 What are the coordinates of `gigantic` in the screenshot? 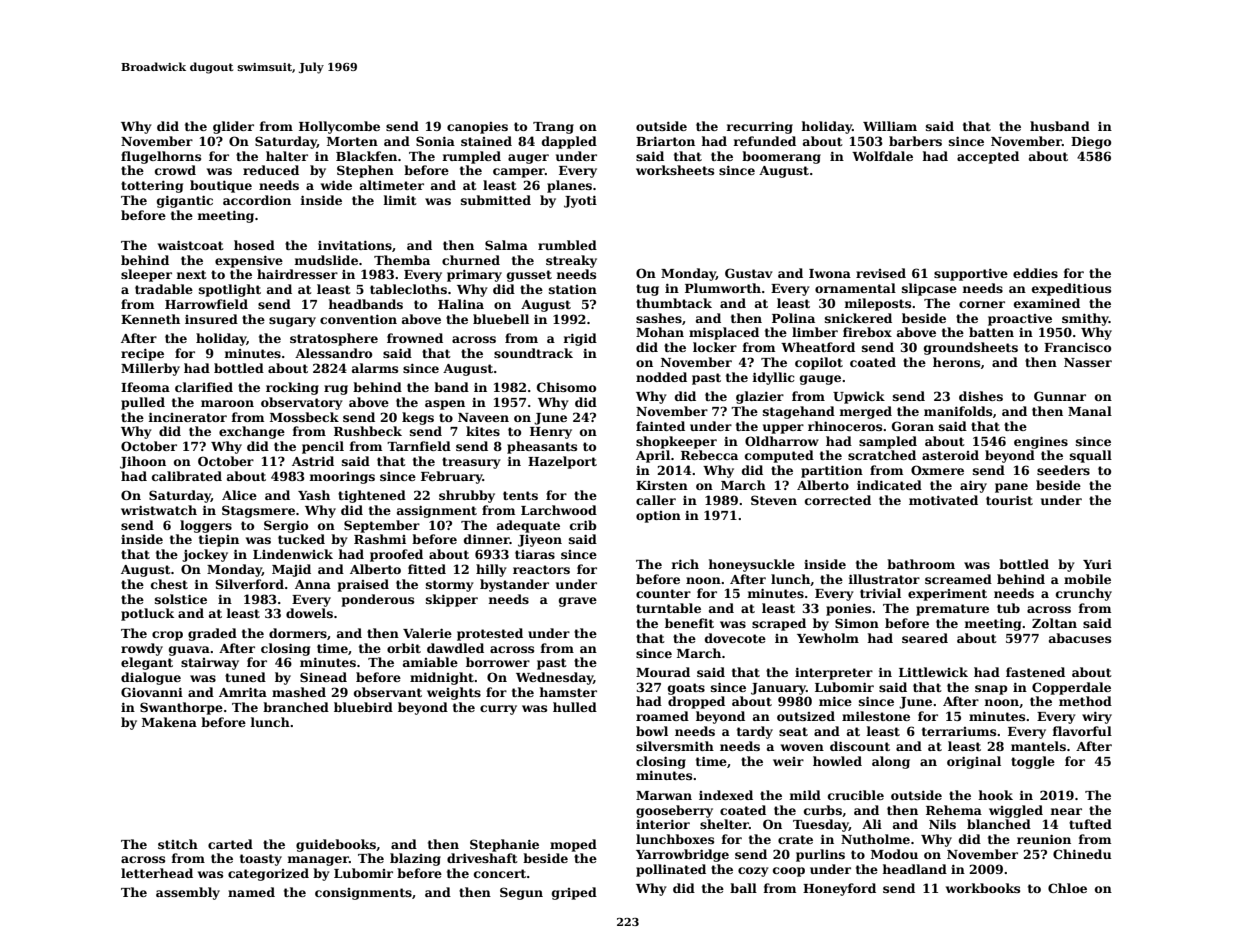 It's located at (185, 201).
